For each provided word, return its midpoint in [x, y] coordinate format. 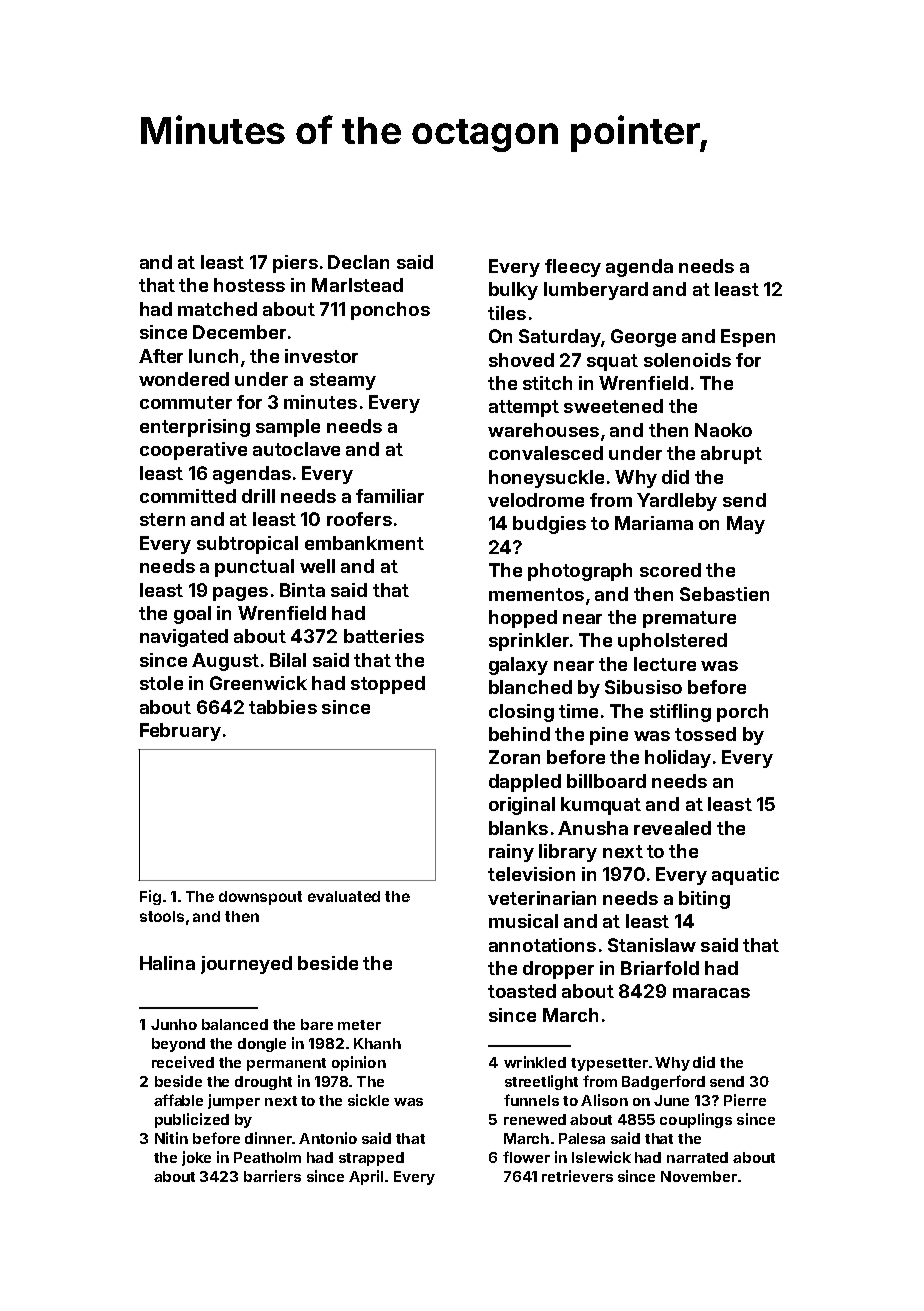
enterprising [195, 428]
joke [196, 1158]
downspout [260, 898]
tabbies [283, 707]
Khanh [377, 1043]
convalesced [546, 453]
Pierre [745, 1100]
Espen [748, 338]
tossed [705, 734]
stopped [388, 685]
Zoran [514, 757]
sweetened [613, 406]
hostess [249, 285]
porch [742, 713]
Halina [167, 963]
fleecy [573, 268]
